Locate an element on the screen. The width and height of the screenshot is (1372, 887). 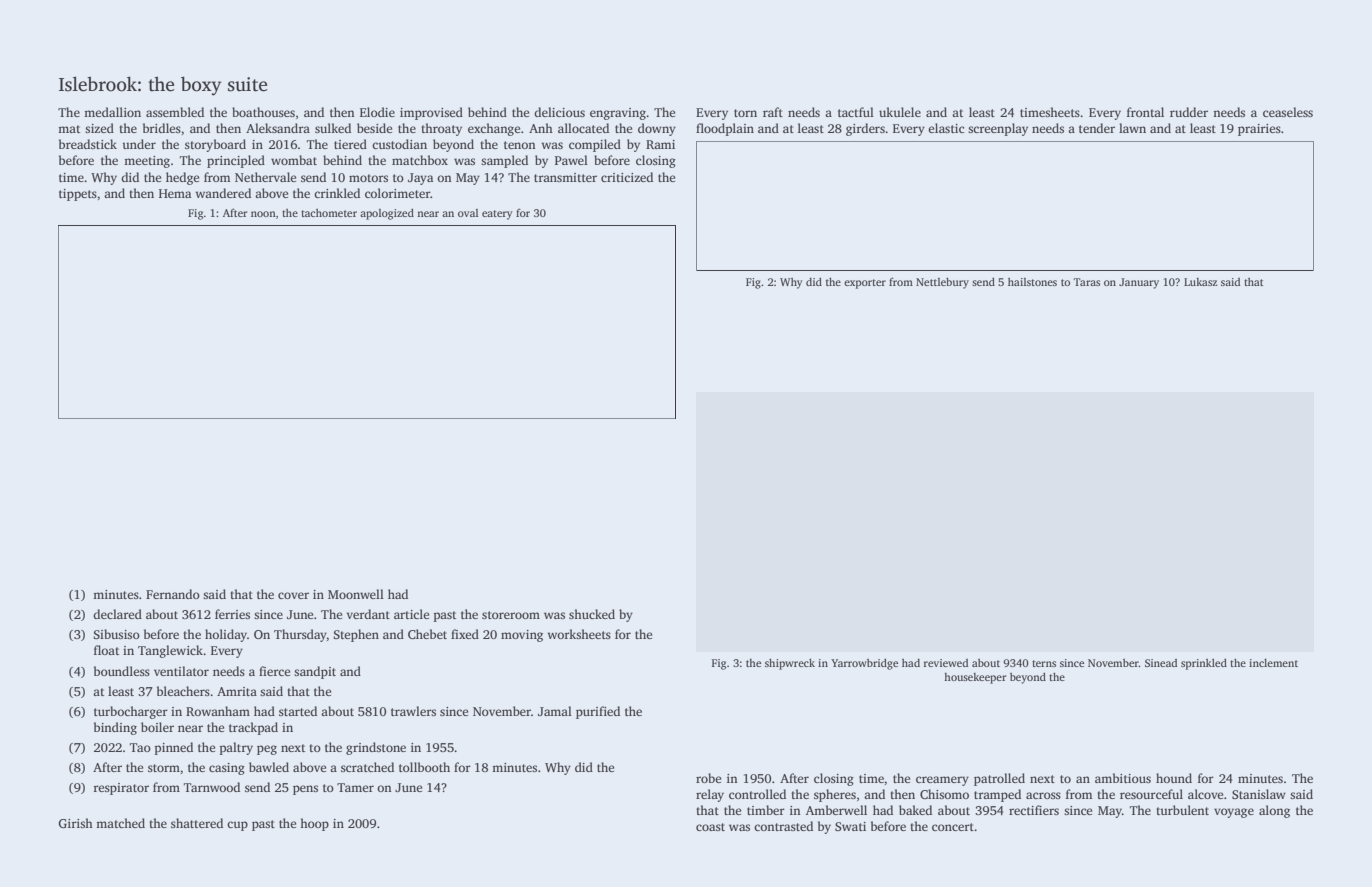
cover is located at coordinates (293, 595).
